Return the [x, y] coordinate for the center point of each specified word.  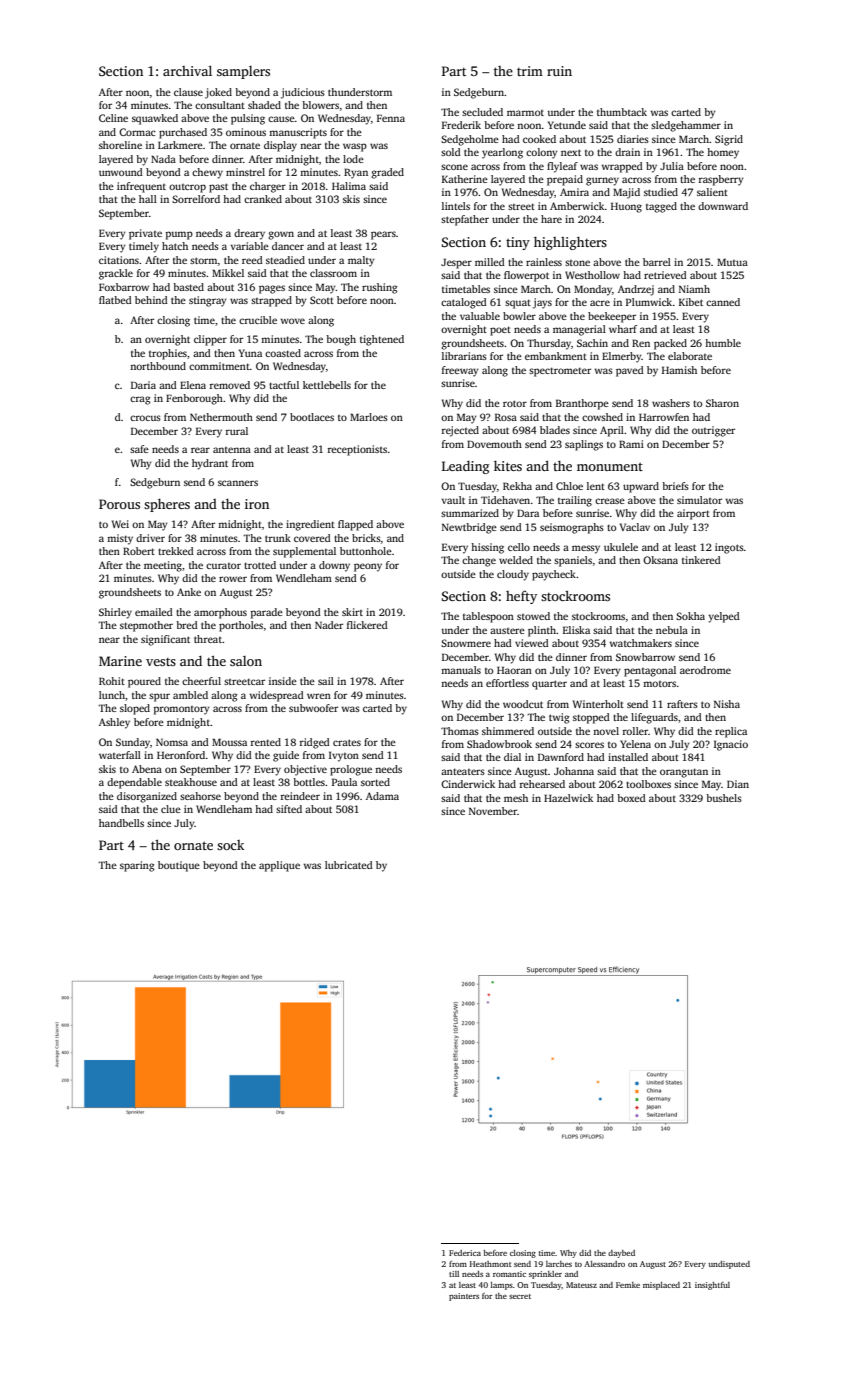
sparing [137, 866]
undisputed [729, 1265]
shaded [264, 105]
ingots [729, 548]
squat [518, 304]
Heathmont [490, 1264]
